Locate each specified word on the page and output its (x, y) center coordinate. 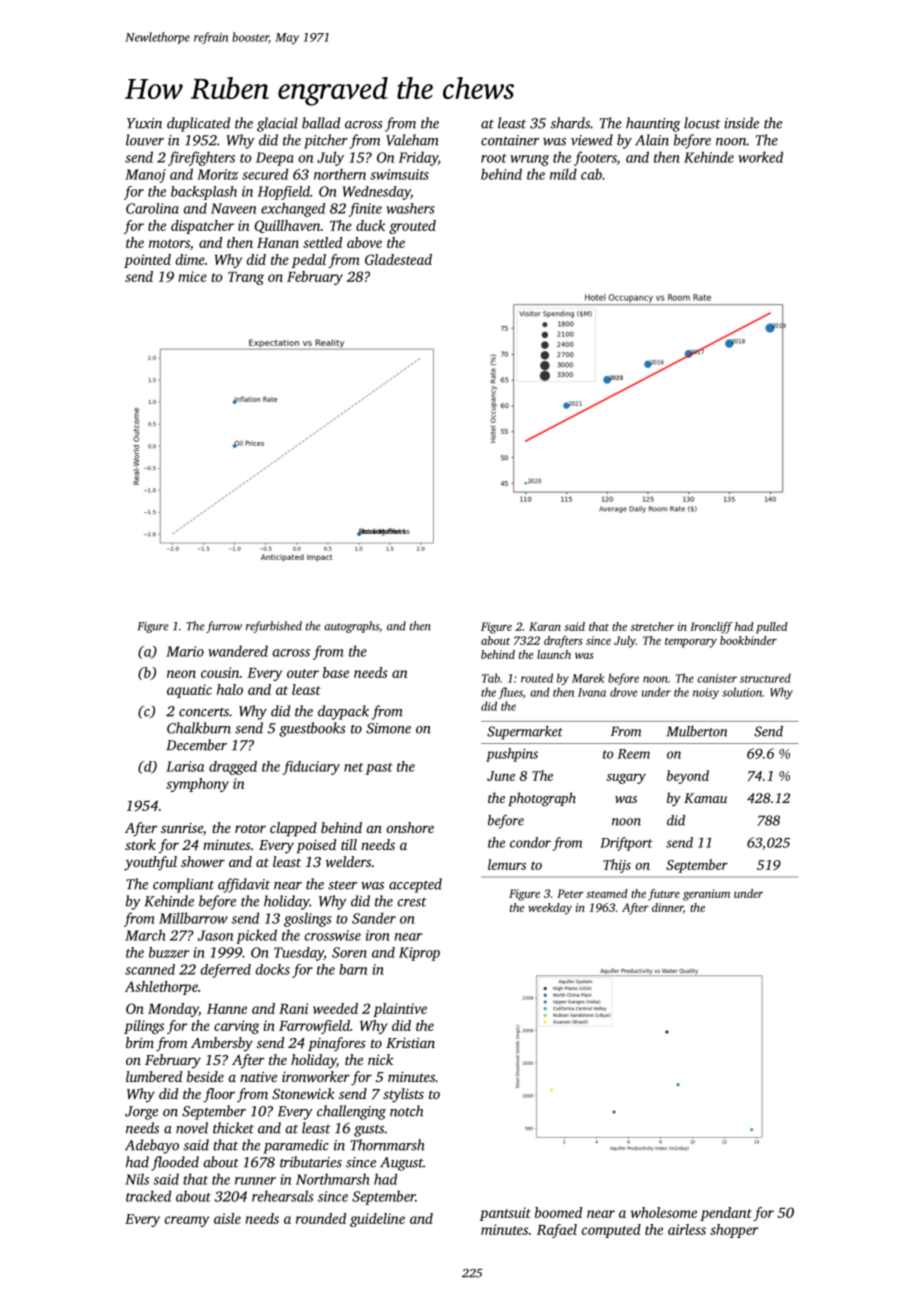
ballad (321, 123)
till (349, 844)
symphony (197, 785)
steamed (607, 893)
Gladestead (398, 259)
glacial (277, 124)
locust (702, 123)
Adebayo (152, 1146)
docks (273, 969)
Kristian (410, 1042)
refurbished (274, 627)
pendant (726, 1214)
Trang (246, 278)
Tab (491, 678)
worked (760, 157)
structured (765, 678)
